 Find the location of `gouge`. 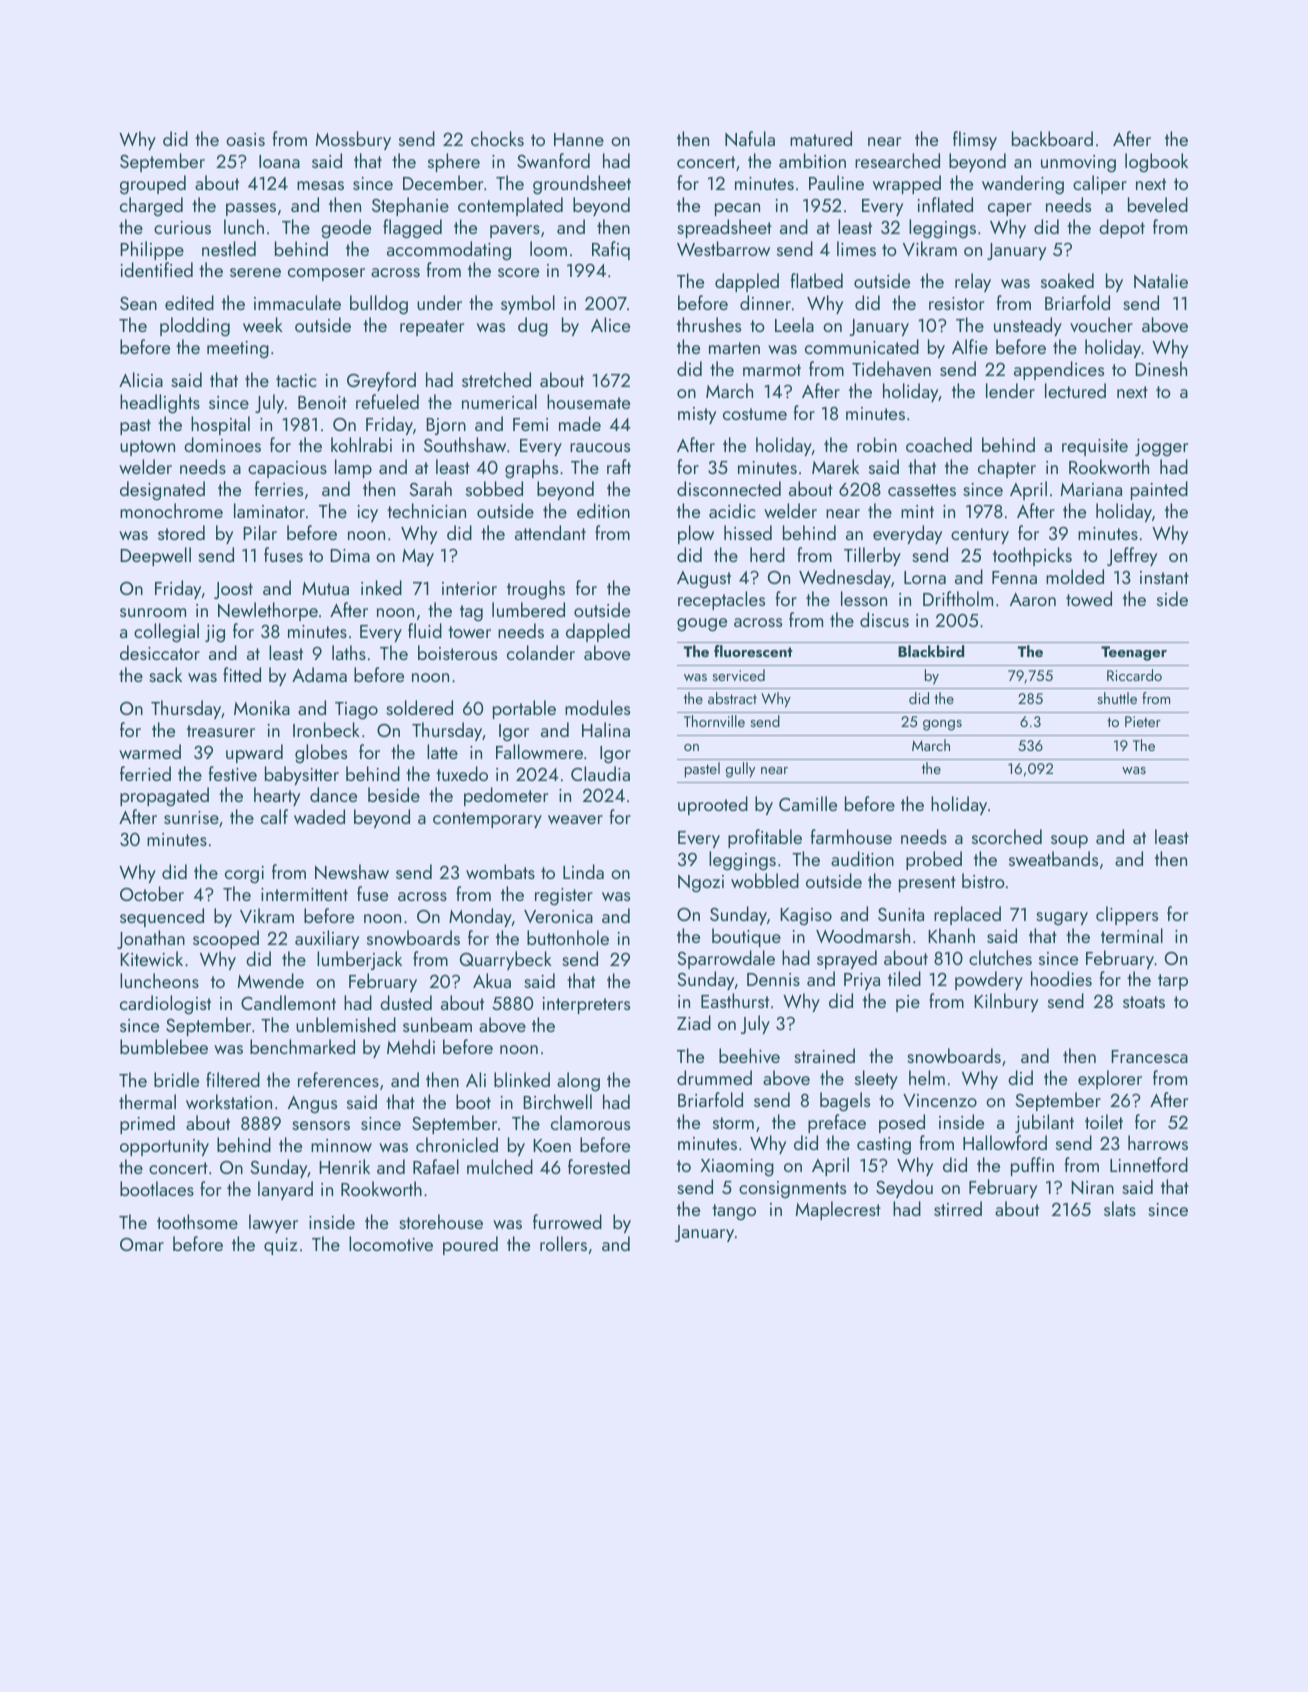

gouge is located at coordinates (702, 625).
